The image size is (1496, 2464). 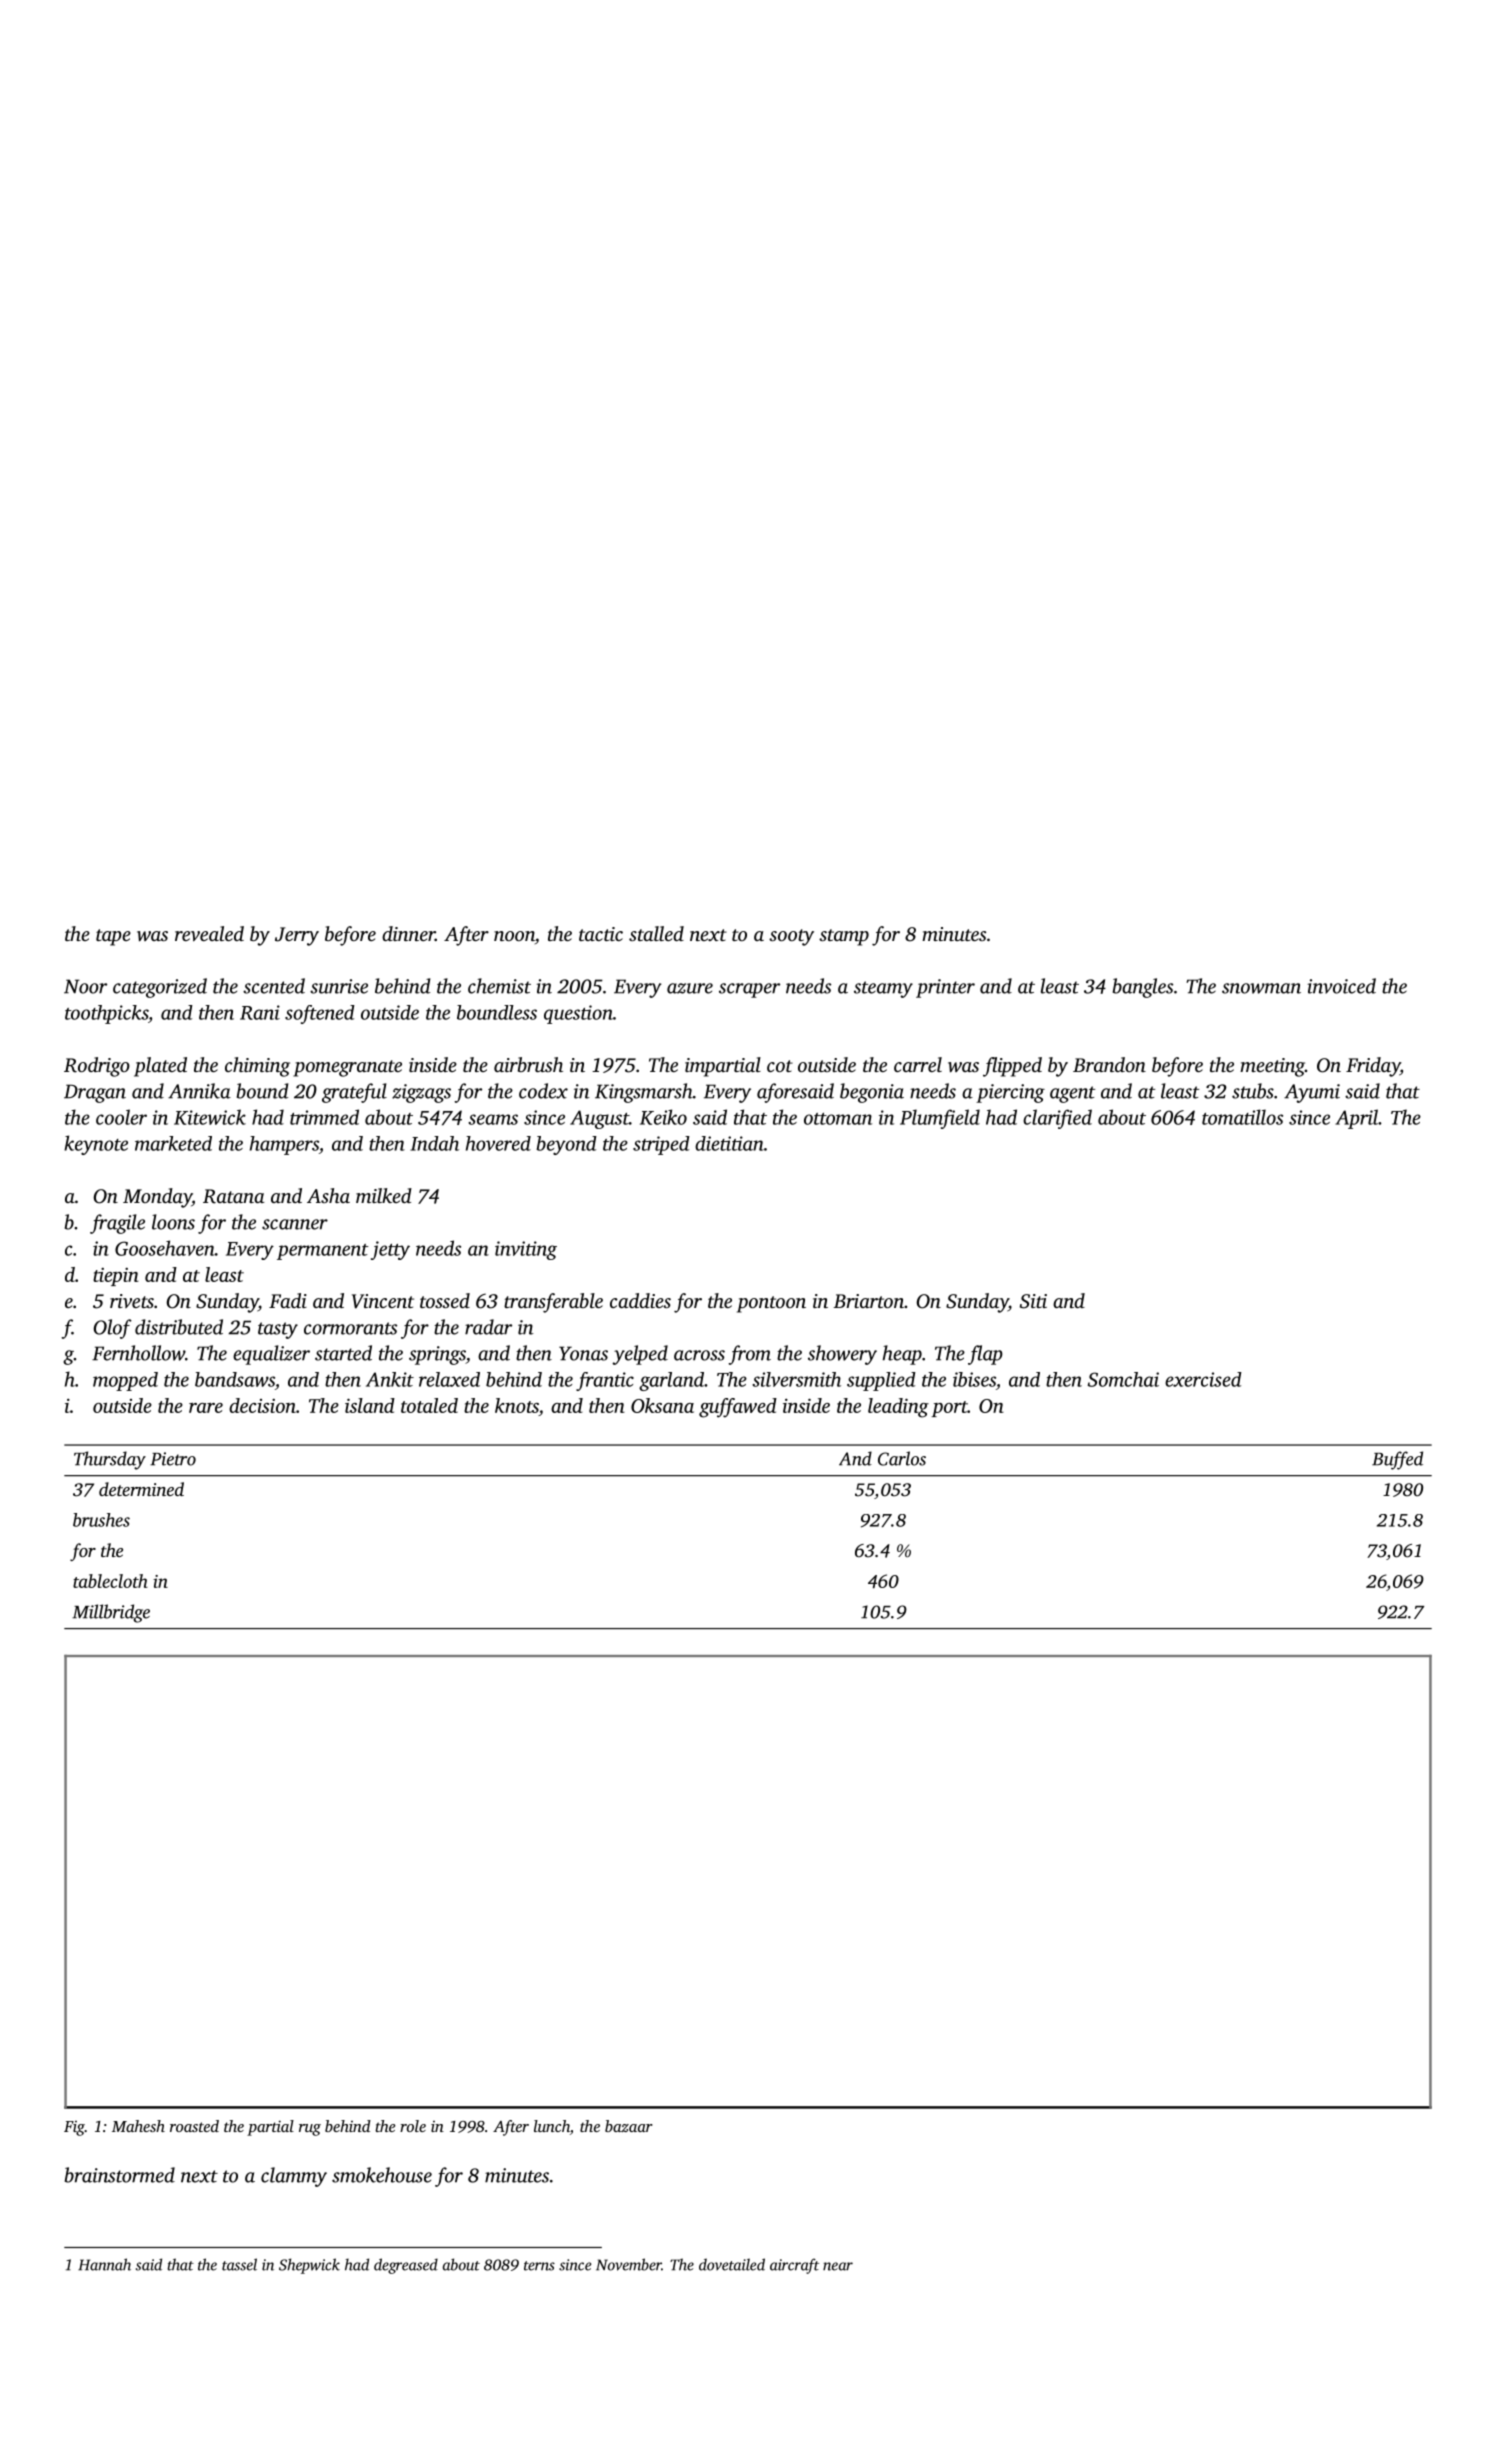 What do you see at coordinates (629, 2264) in the page?
I see `November` at bounding box center [629, 2264].
